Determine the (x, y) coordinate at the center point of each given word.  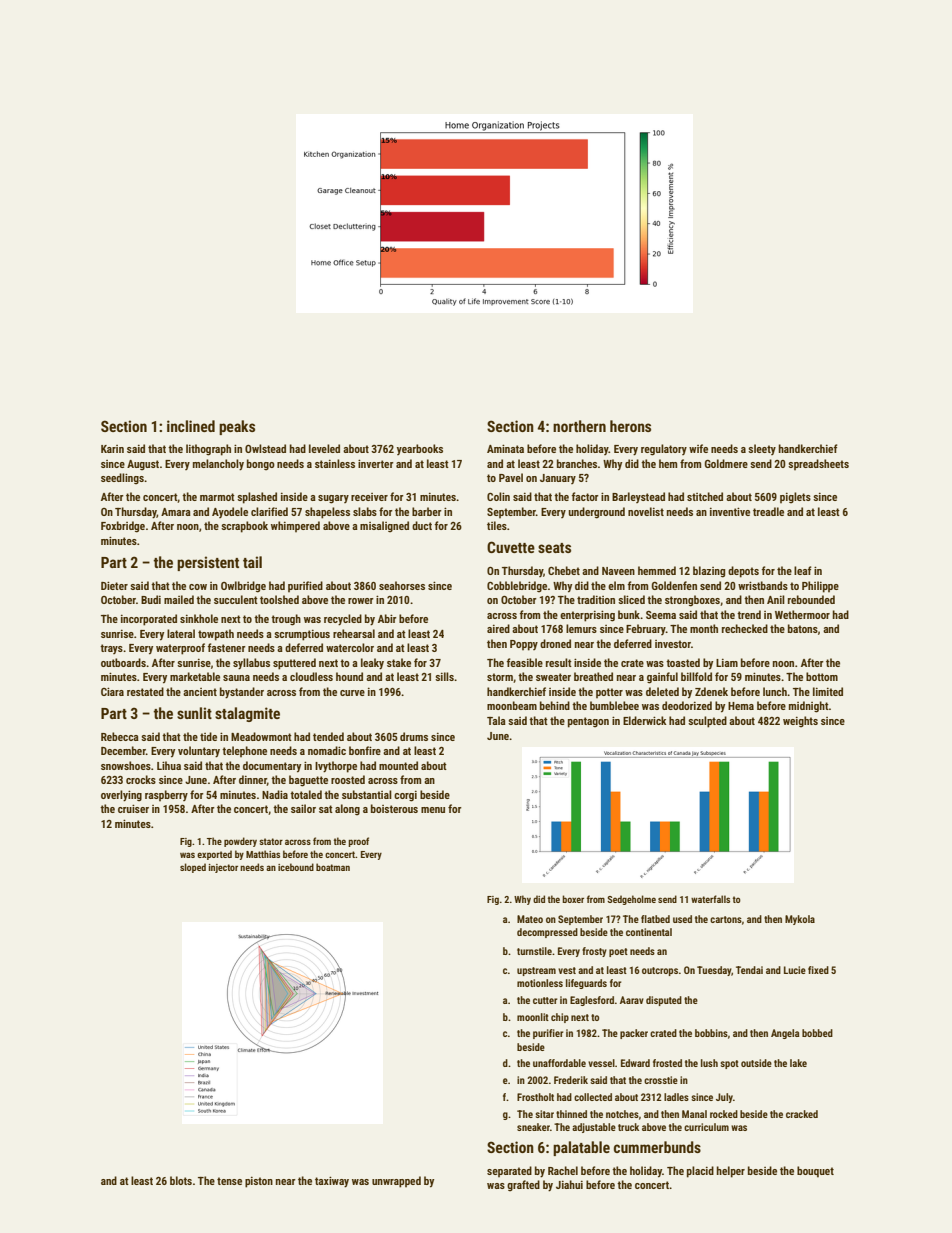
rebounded (811, 599)
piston (259, 1182)
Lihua (169, 765)
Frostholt (535, 1097)
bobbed (817, 1033)
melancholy (218, 465)
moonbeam (512, 705)
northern (579, 426)
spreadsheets (818, 464)
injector (223, 868)
